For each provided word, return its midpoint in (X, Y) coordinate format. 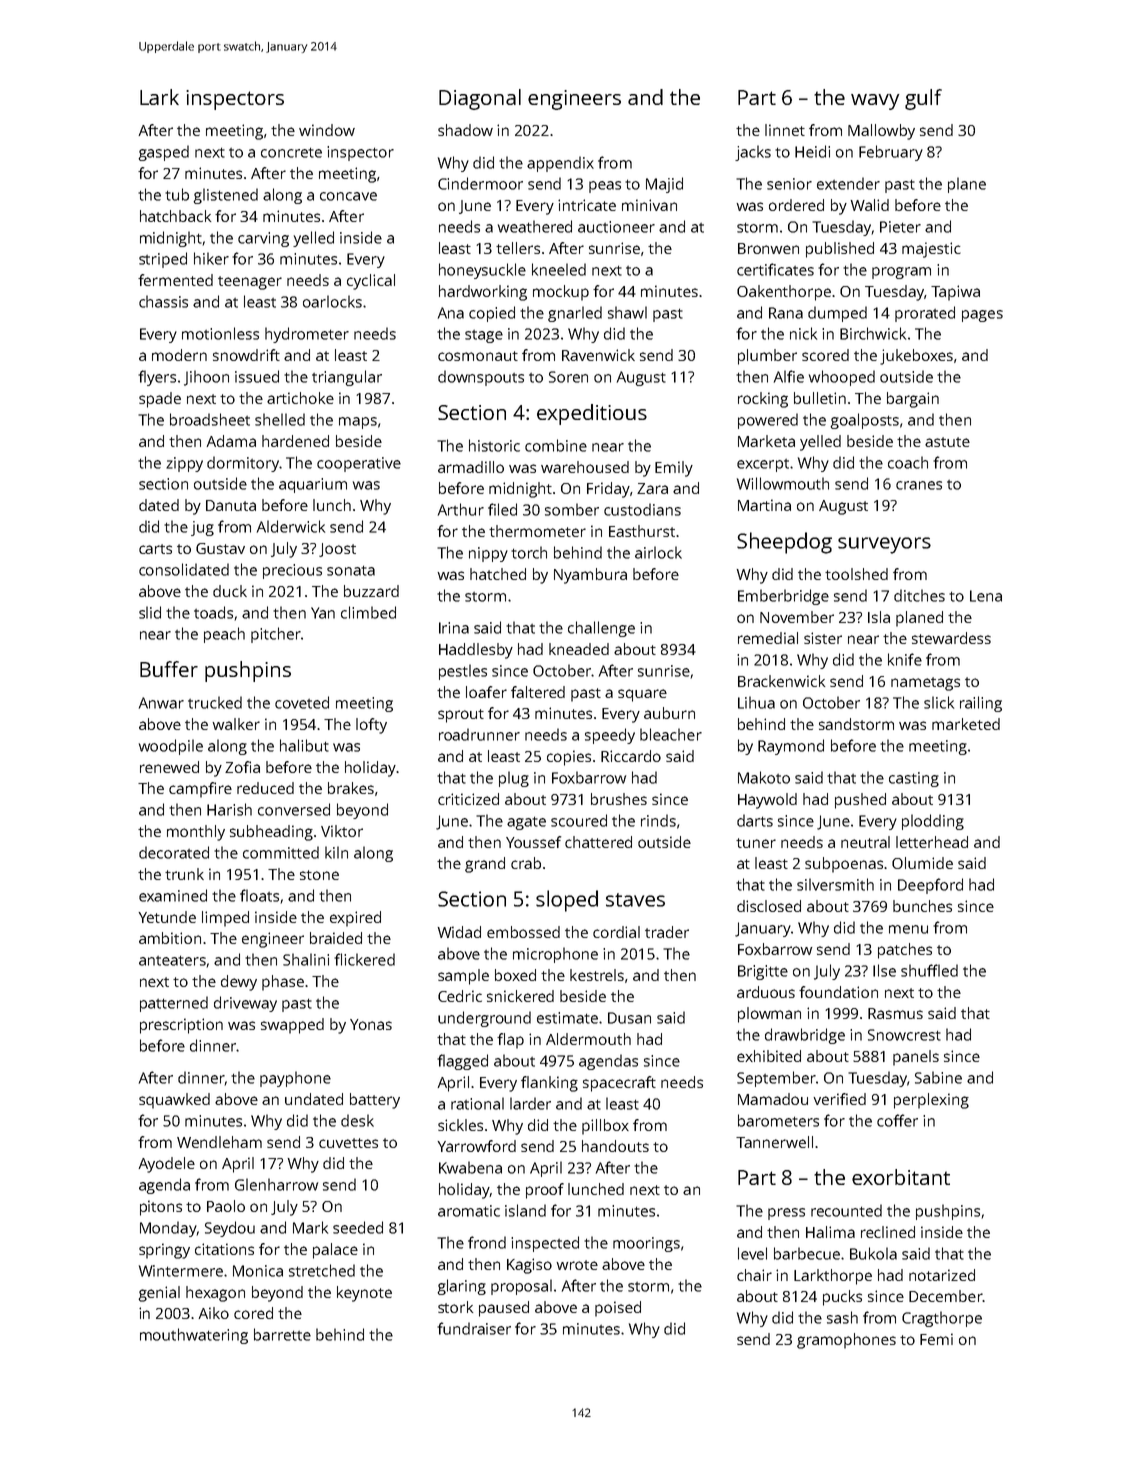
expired (355, 919)
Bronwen (768, 248)
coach (908, 462)
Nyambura (590, 576)
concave (348, 196)
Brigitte (763, 972)
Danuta (231, 505)
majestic (931, 250)
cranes (919, 485)
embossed (523, 932)
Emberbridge (783, 597)
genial (159, 1294)
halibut (304, 745)
